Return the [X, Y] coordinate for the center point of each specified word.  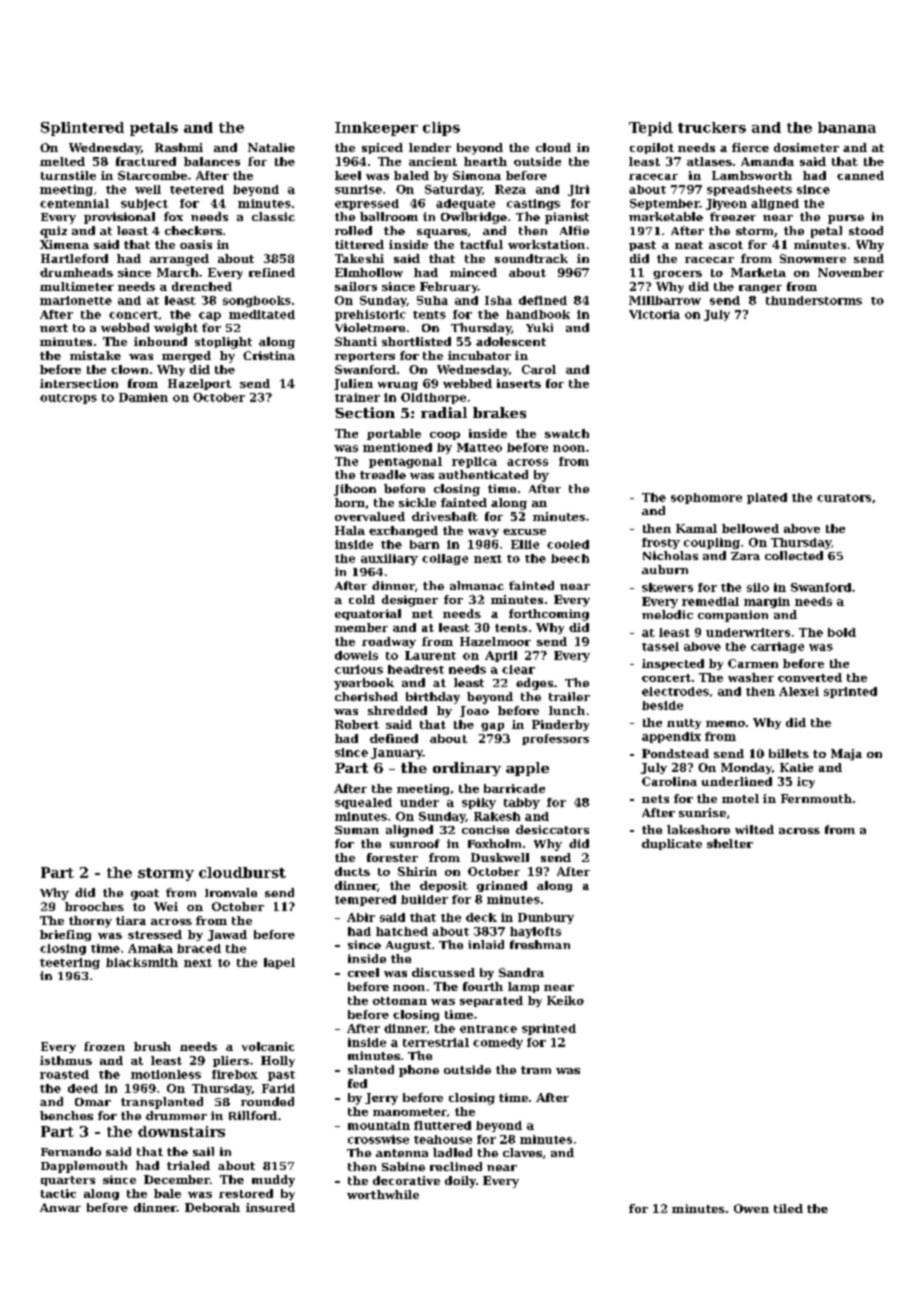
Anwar [60, 1207]
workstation [546, 244]
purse [846, 219]
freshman [540, 944]
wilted [754, 829]
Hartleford [74, 258]
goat [145, 894]
